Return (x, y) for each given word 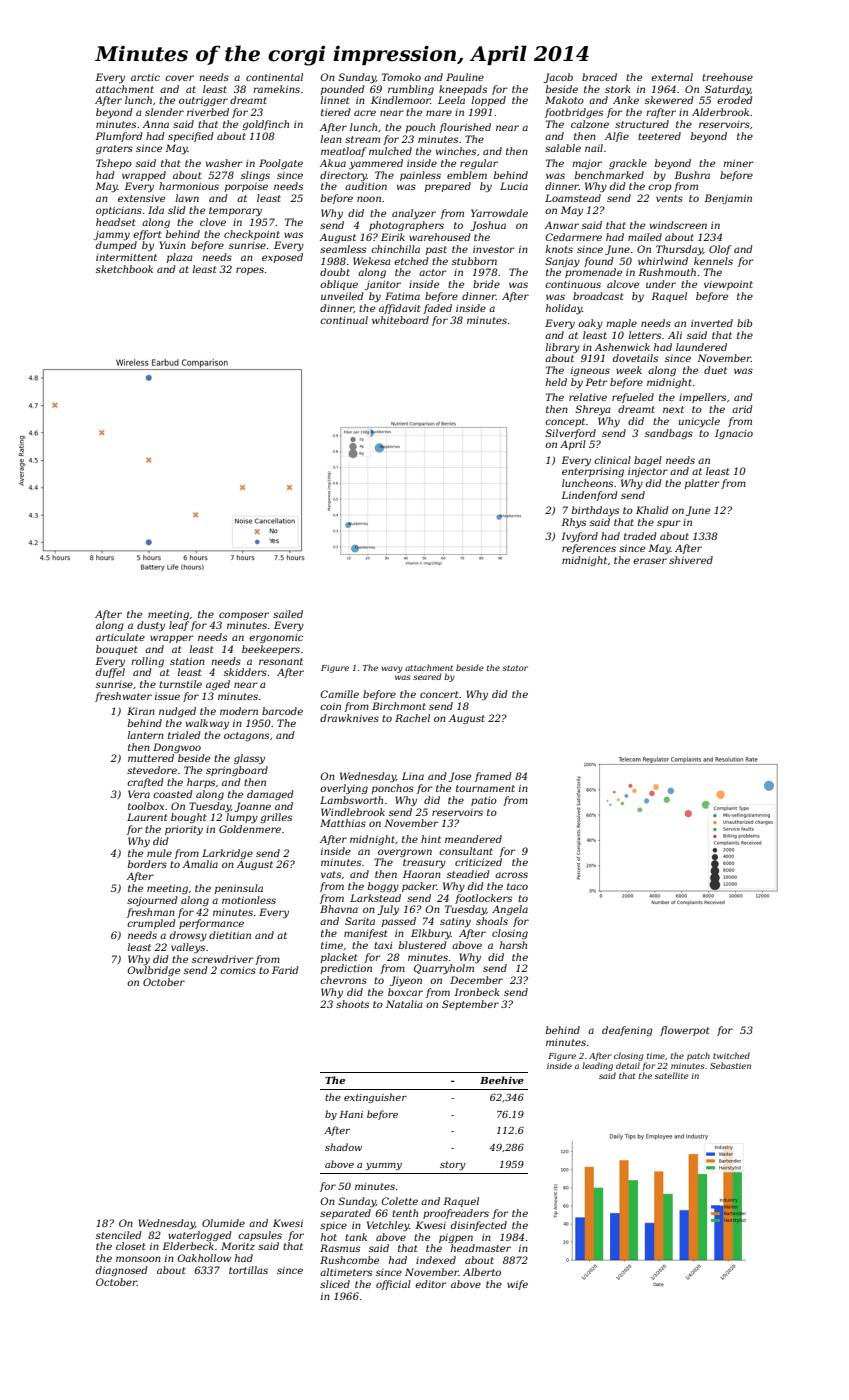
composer (244, 616)
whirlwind (663, 261)
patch (698, 1056)
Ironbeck (477, 992)
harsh (513, 945)
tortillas (248, 1270)
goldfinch (265, 125)
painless (420, 176)
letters (645, 335)
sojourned (152, 901)
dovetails (635, 358)
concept (565, 422)
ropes (250, 271)
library (563, 348)
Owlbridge (153, 971)
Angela (510, 910)
